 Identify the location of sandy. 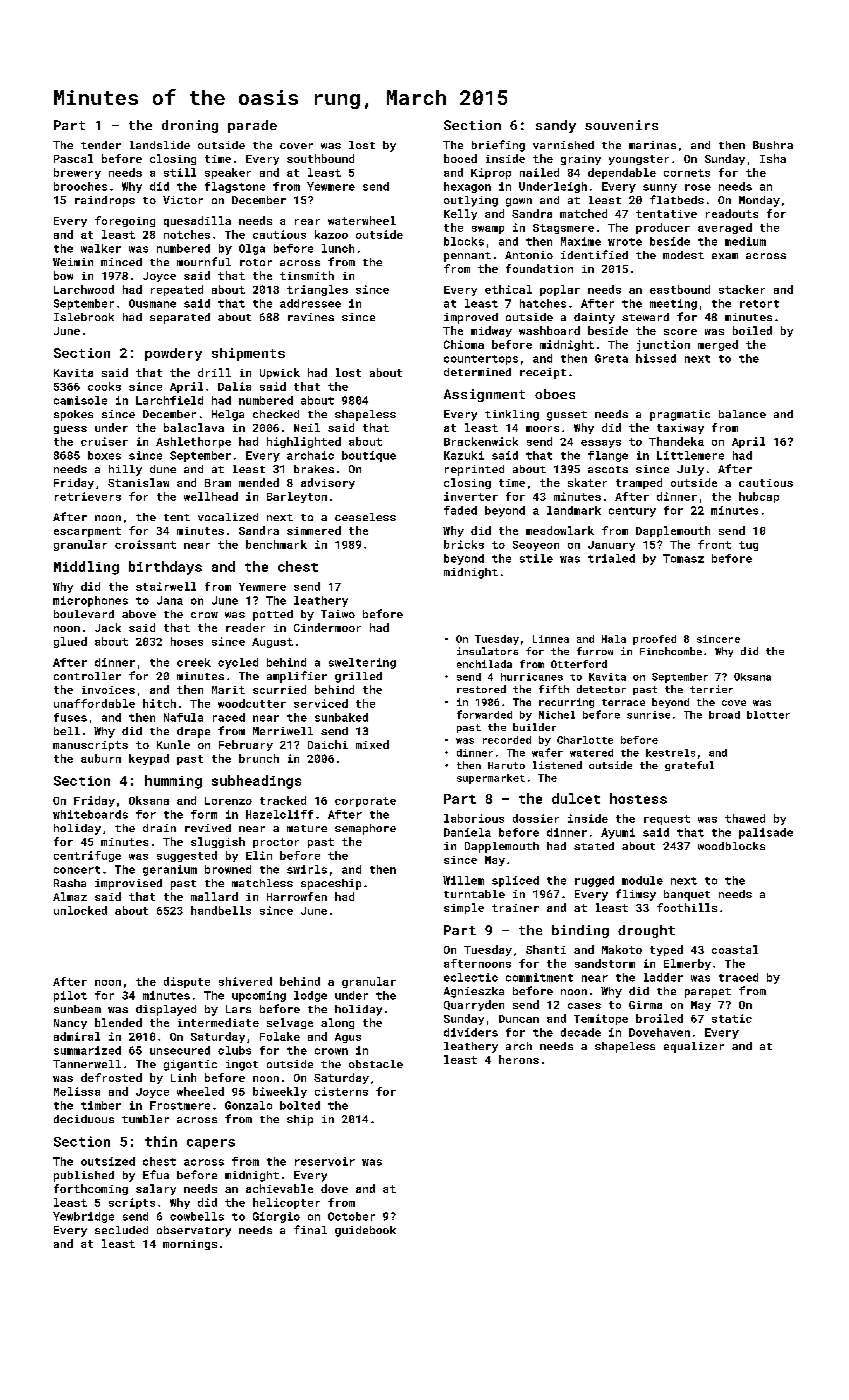
(556, 126).
